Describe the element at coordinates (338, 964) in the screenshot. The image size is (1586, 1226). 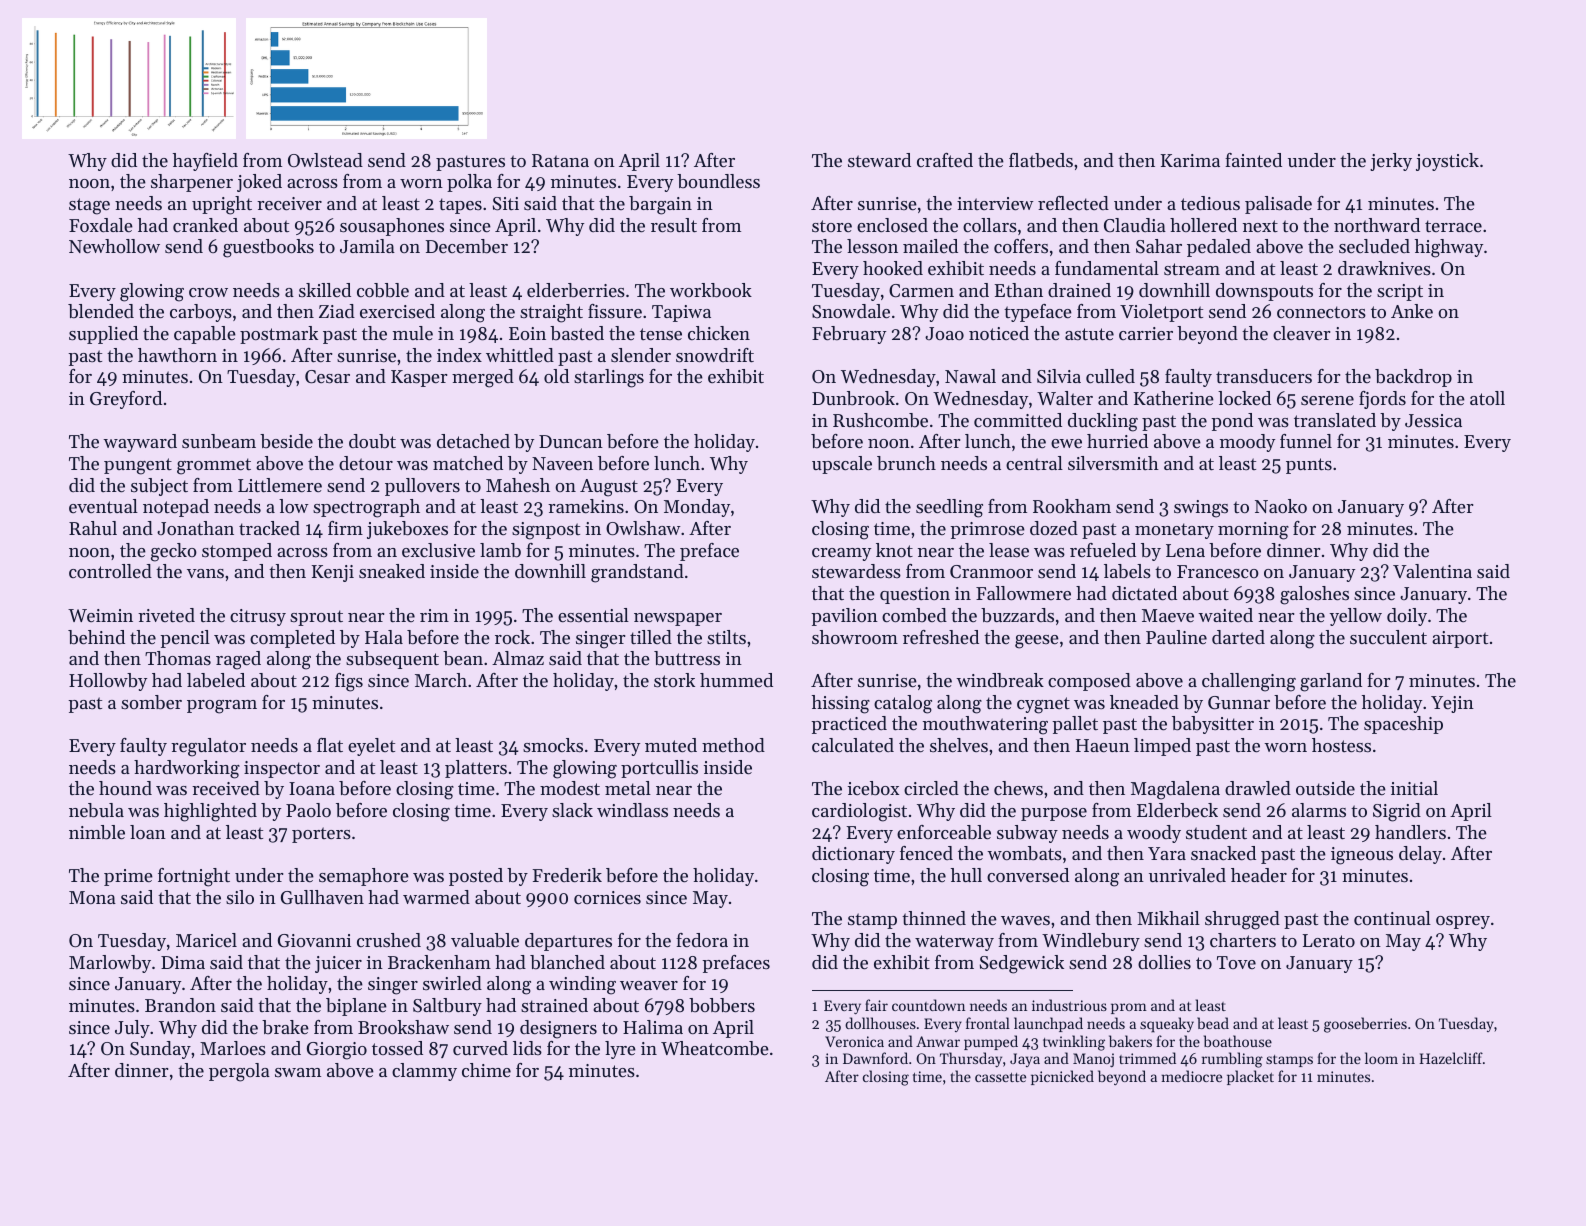
I see `juicer` at that location.
